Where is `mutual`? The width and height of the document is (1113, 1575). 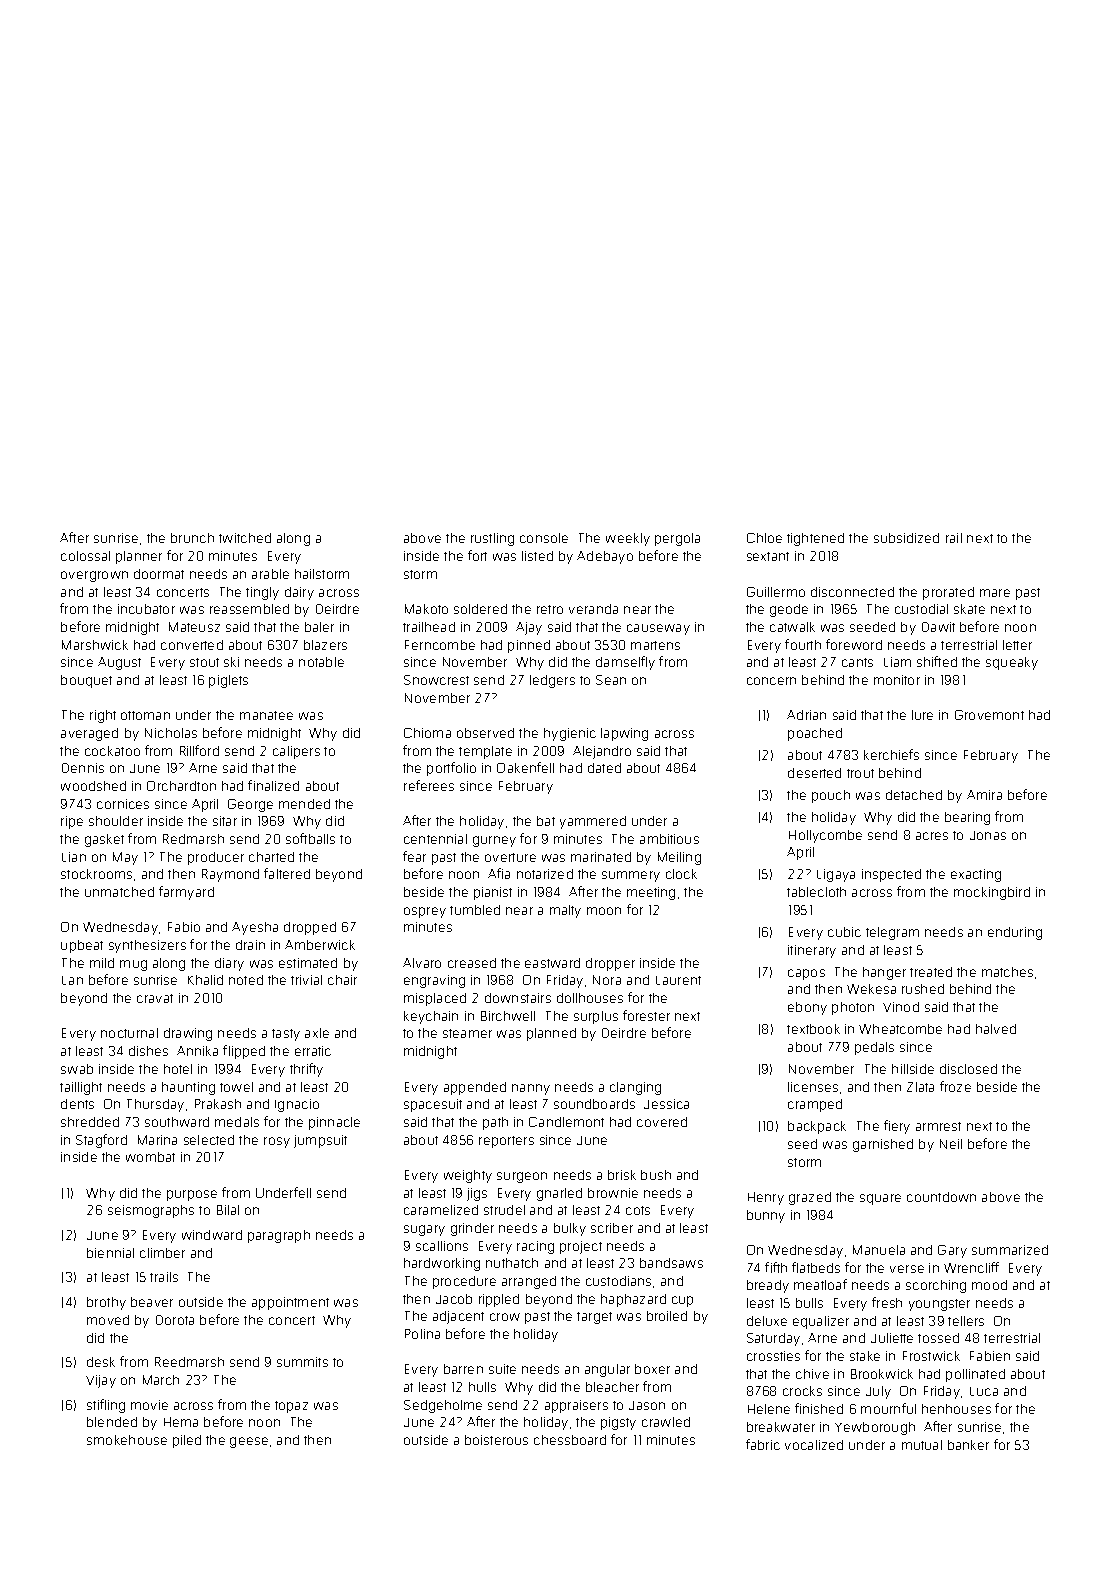
mutual is located at coordinates (922, 1445).
